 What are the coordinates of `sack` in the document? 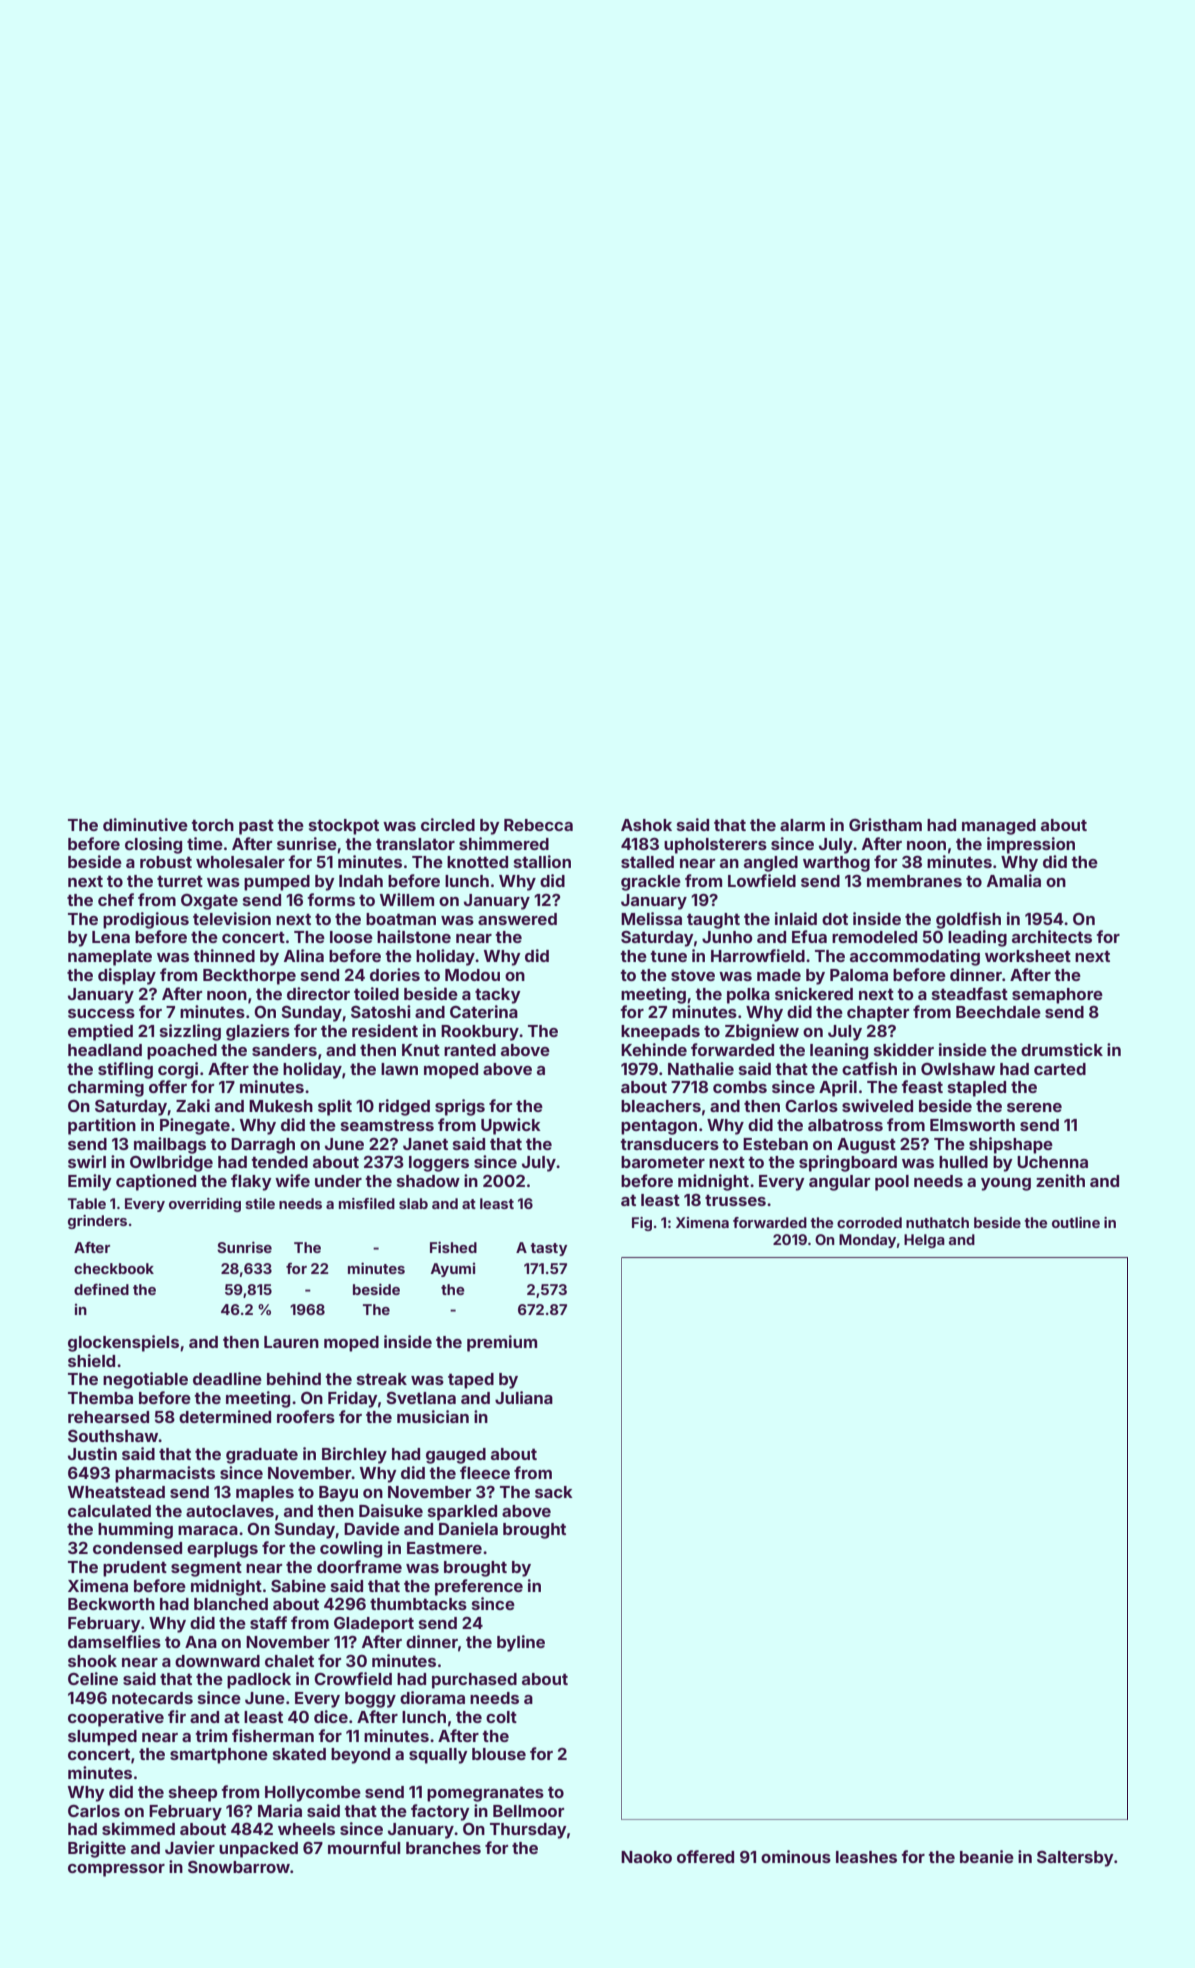 It's located at (554, 1492).
